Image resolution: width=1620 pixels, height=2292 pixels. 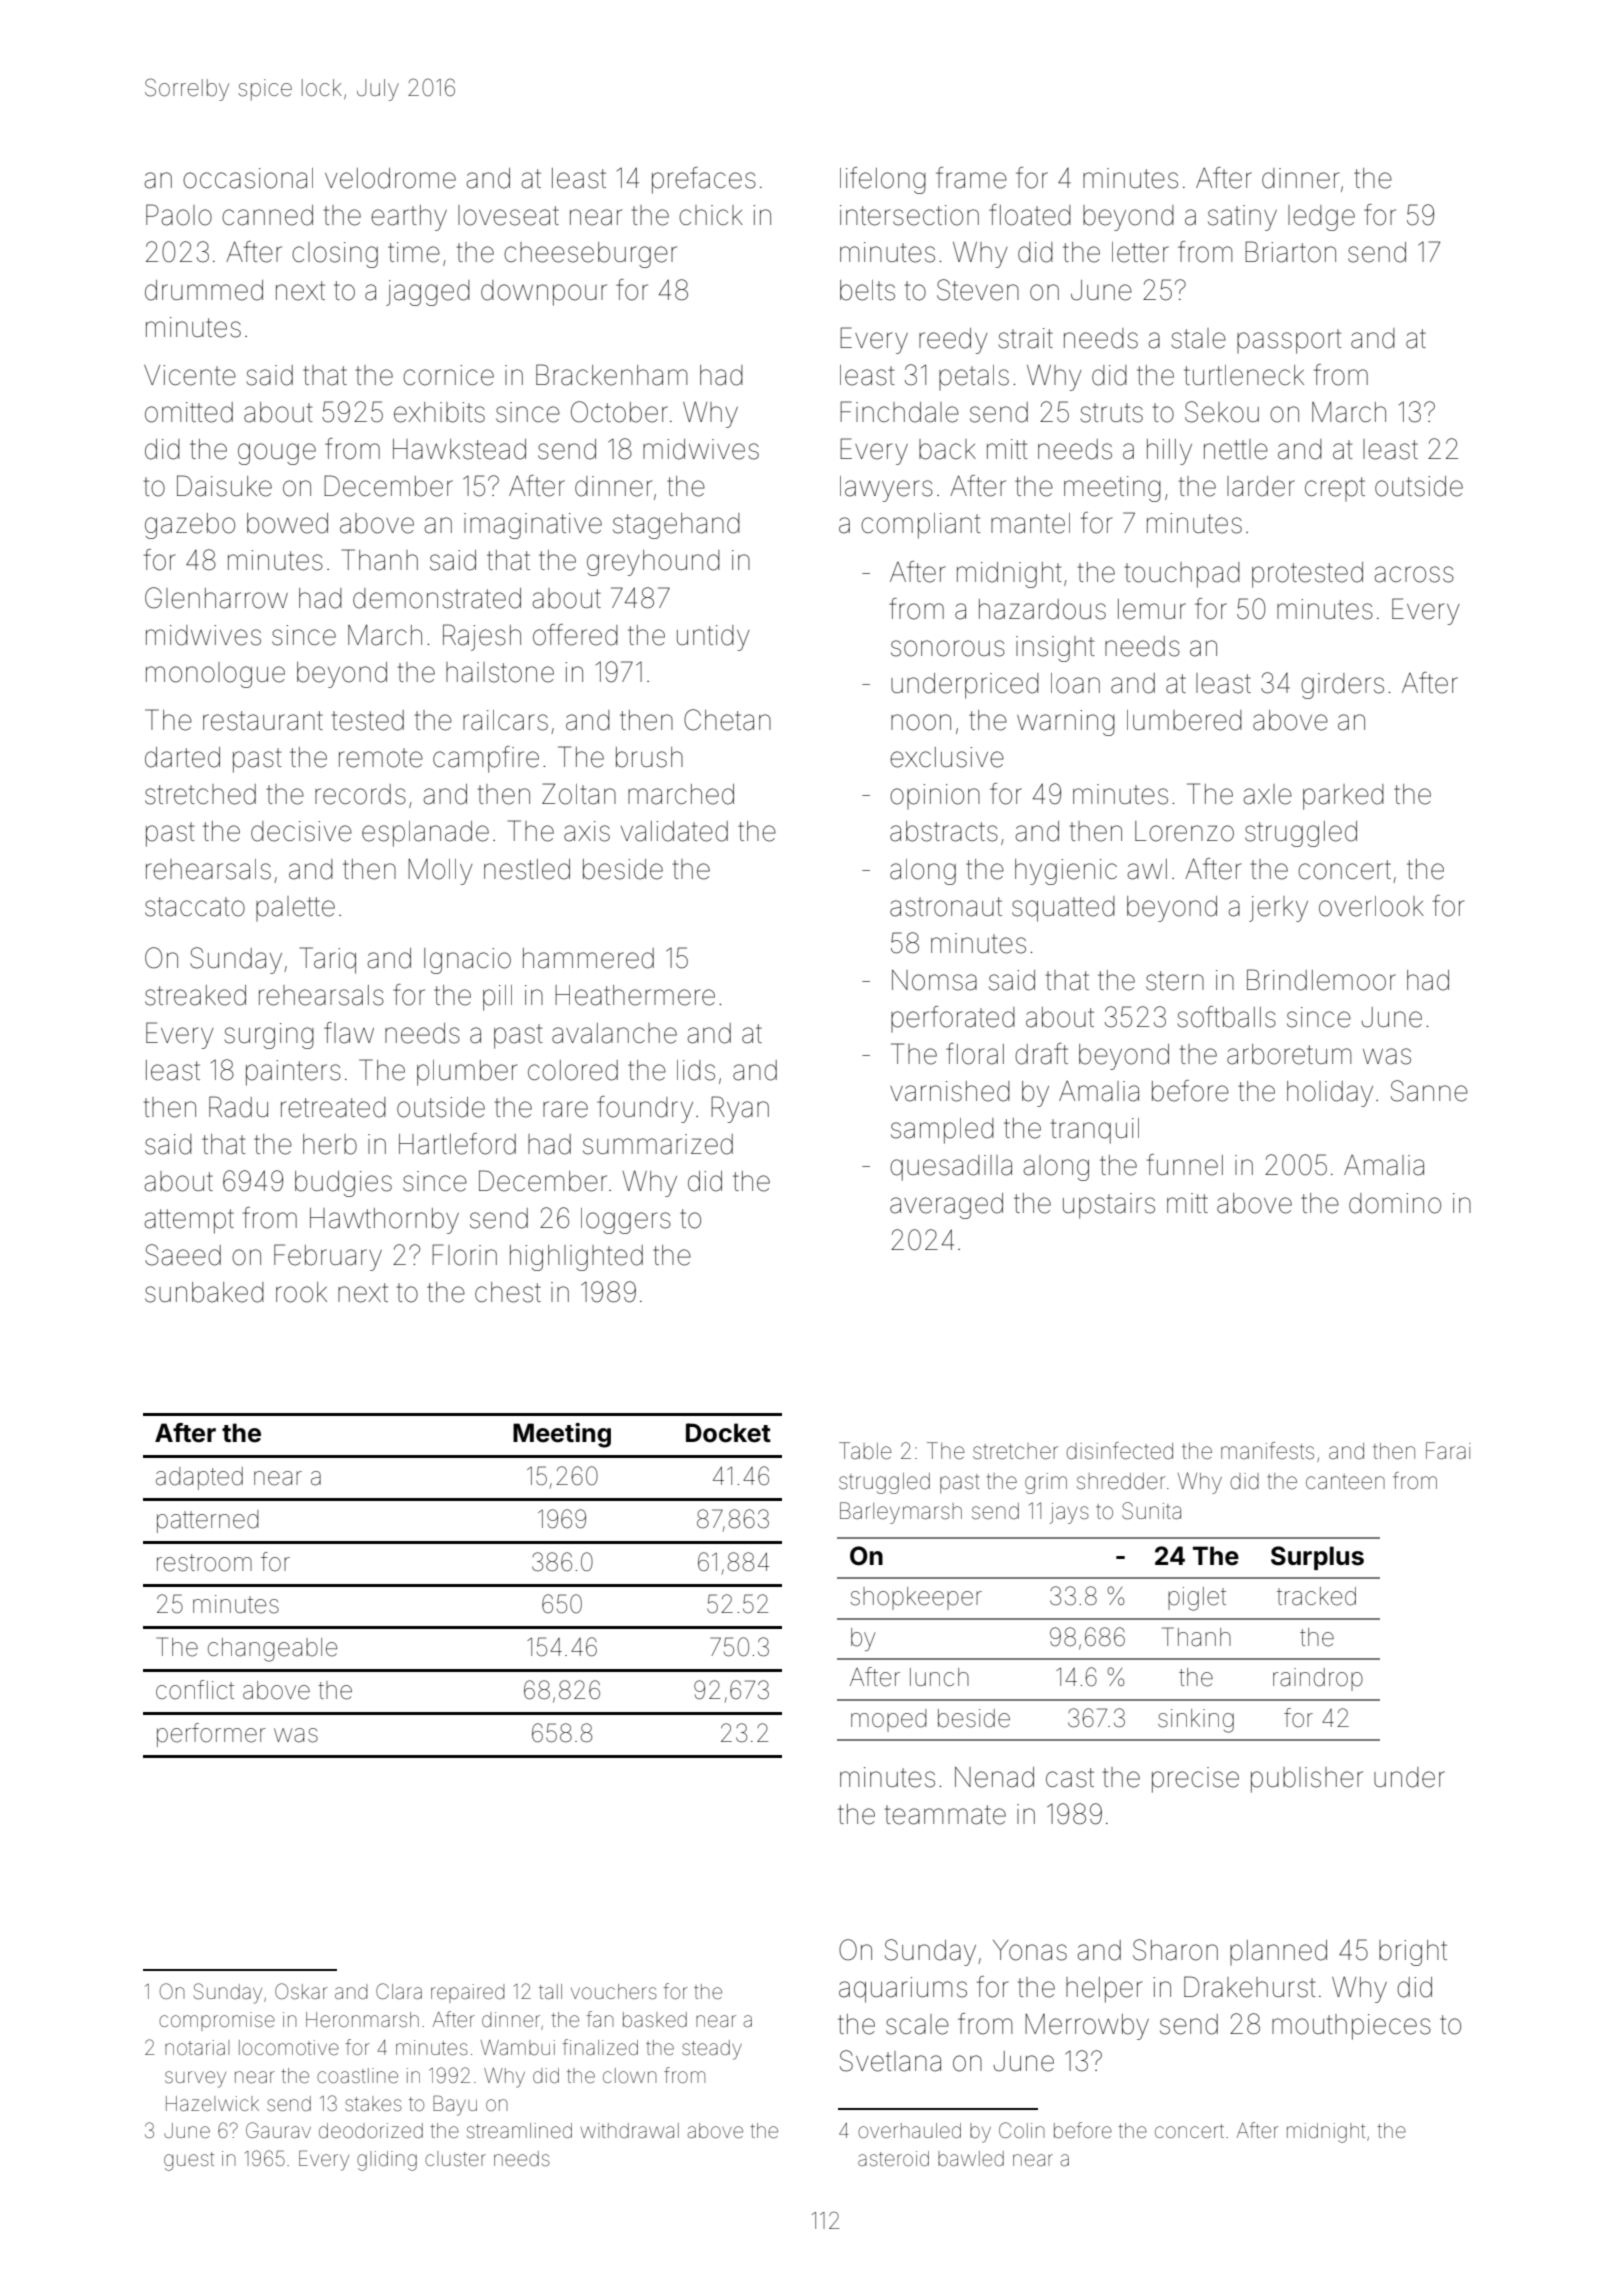 What do you see at coordinates (903, 1990) in the document?
I see `aquariums` at bounding box center [903, 1990].
